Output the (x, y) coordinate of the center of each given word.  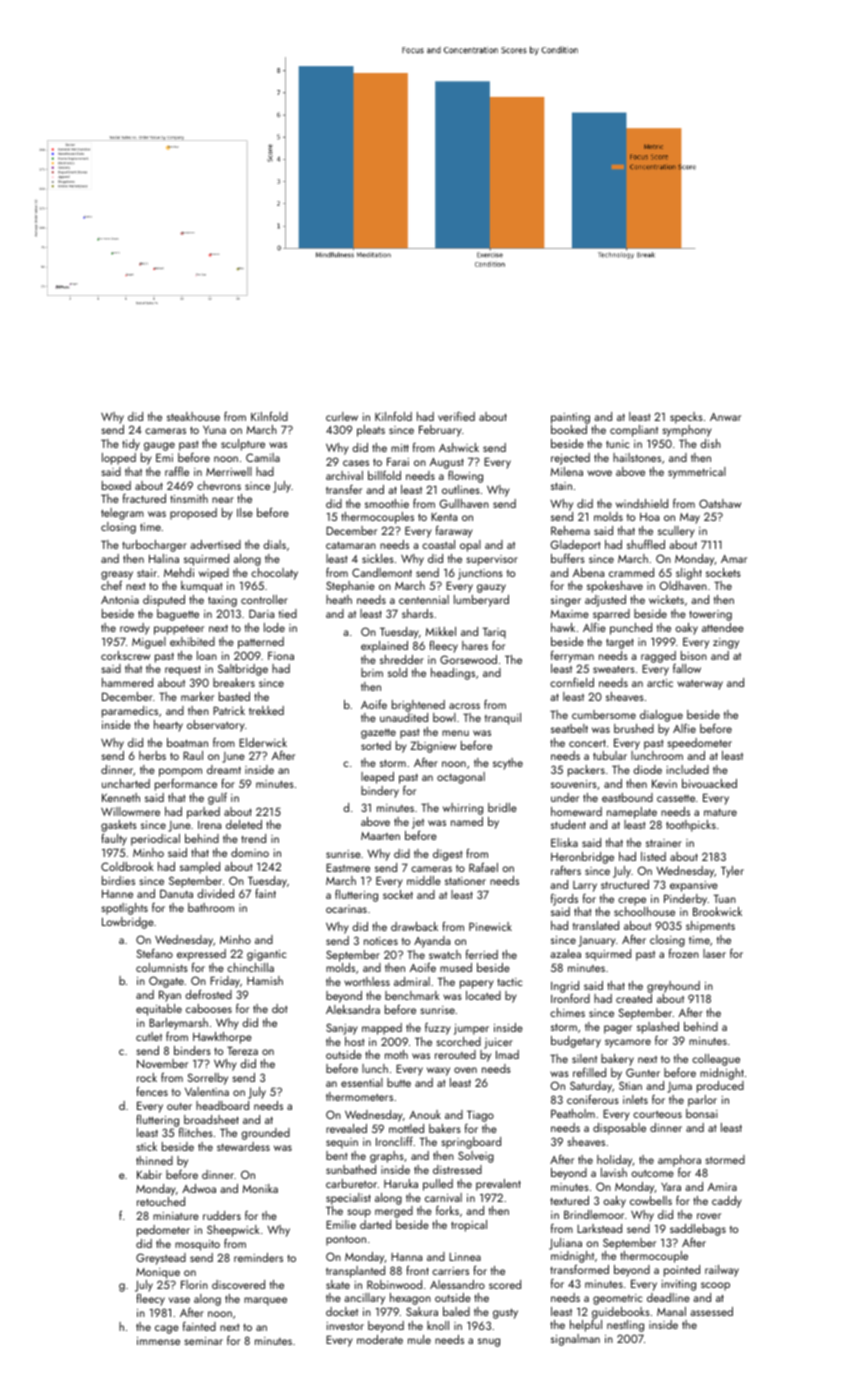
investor (345, 1326)
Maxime (570, 614)
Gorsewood (468, 659)
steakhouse (193, 416)
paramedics (130, 712)
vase (179, 1300)
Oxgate (166, 982)
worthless (367, 981)
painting (570, 418)
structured (625, 884)
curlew (342, 416)
